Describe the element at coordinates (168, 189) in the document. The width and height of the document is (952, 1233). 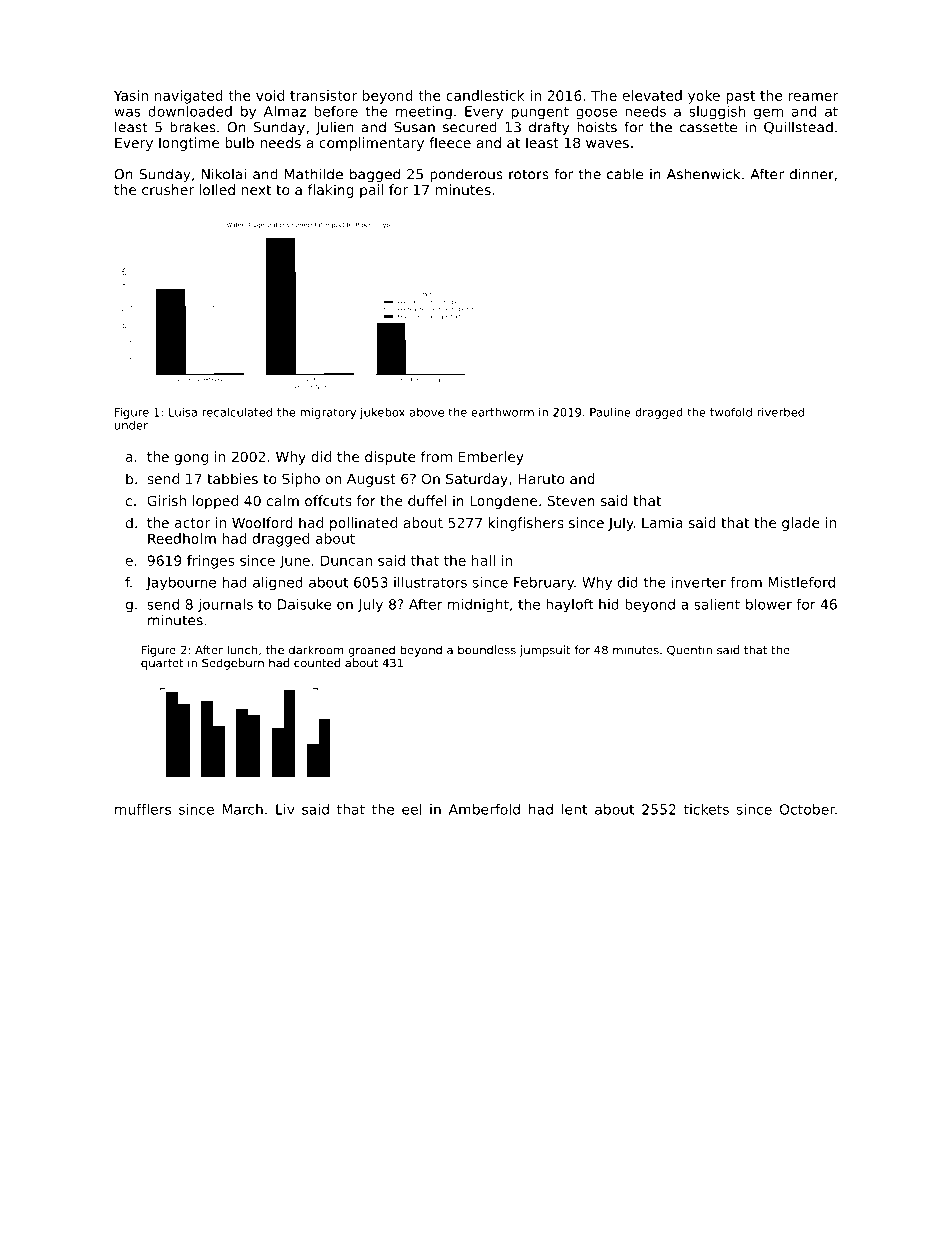
I see `crusher` at that location.
